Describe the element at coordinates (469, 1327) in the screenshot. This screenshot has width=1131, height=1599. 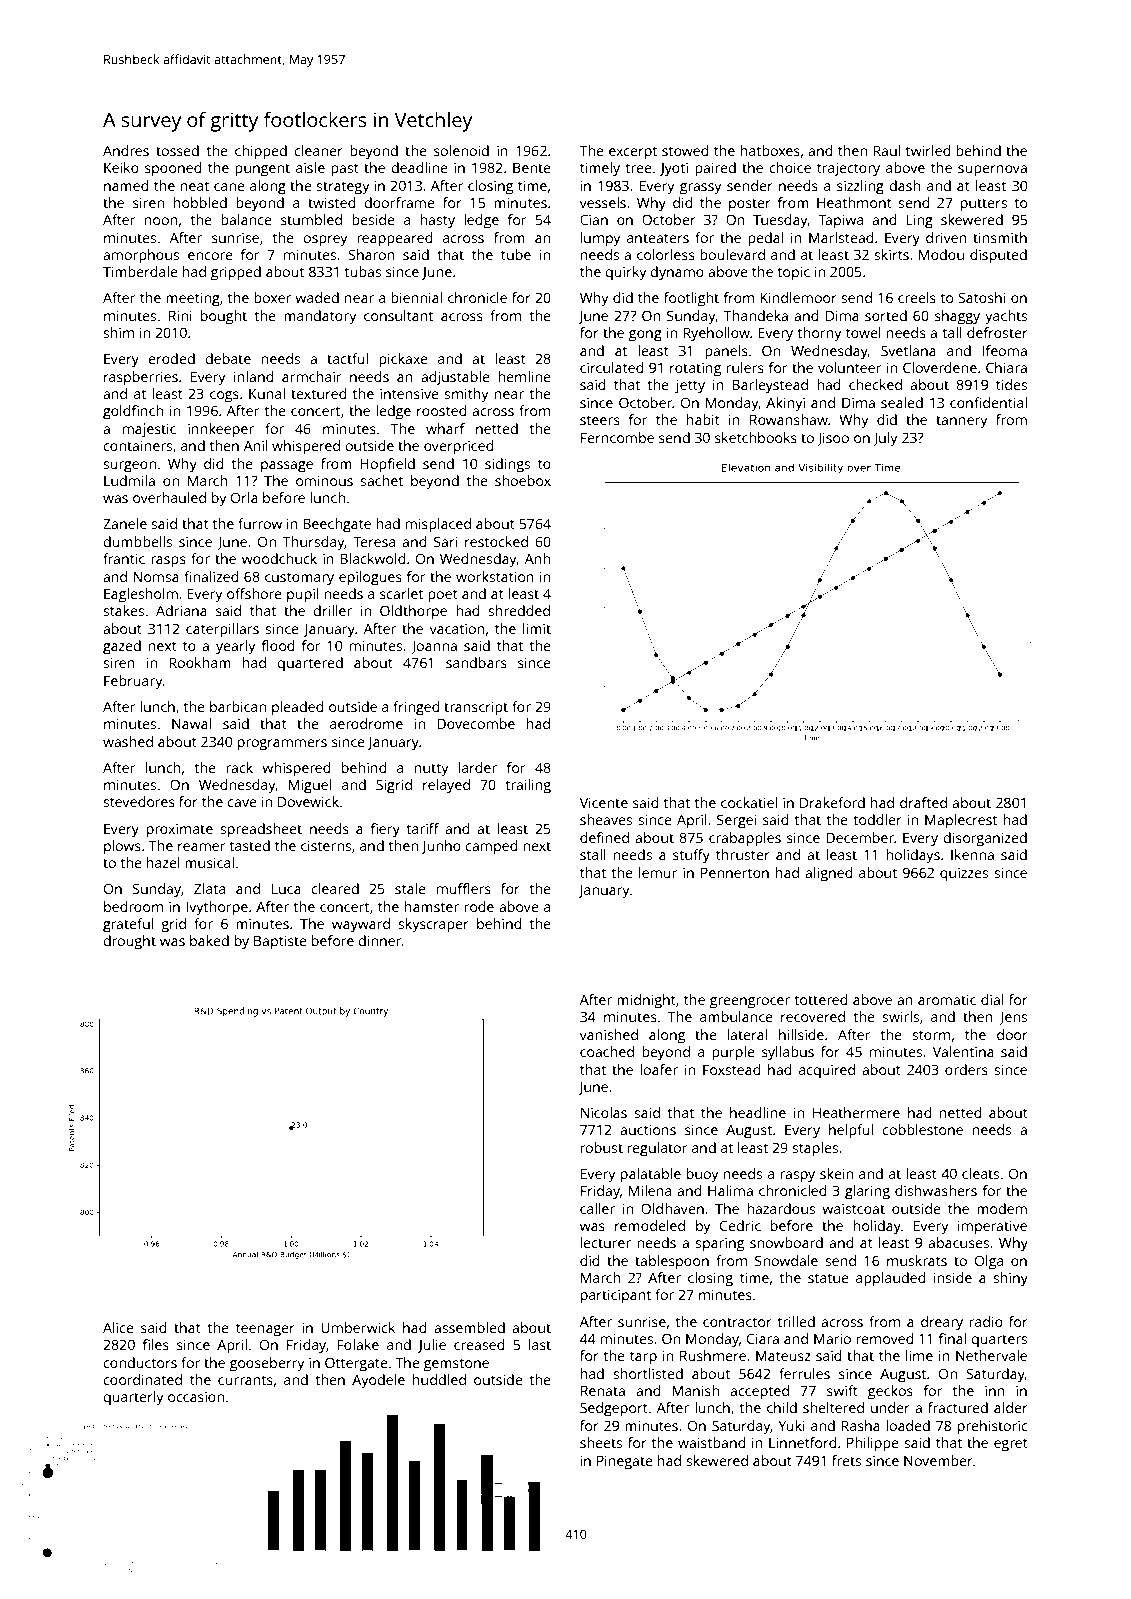
I see `assembled` at that location.
